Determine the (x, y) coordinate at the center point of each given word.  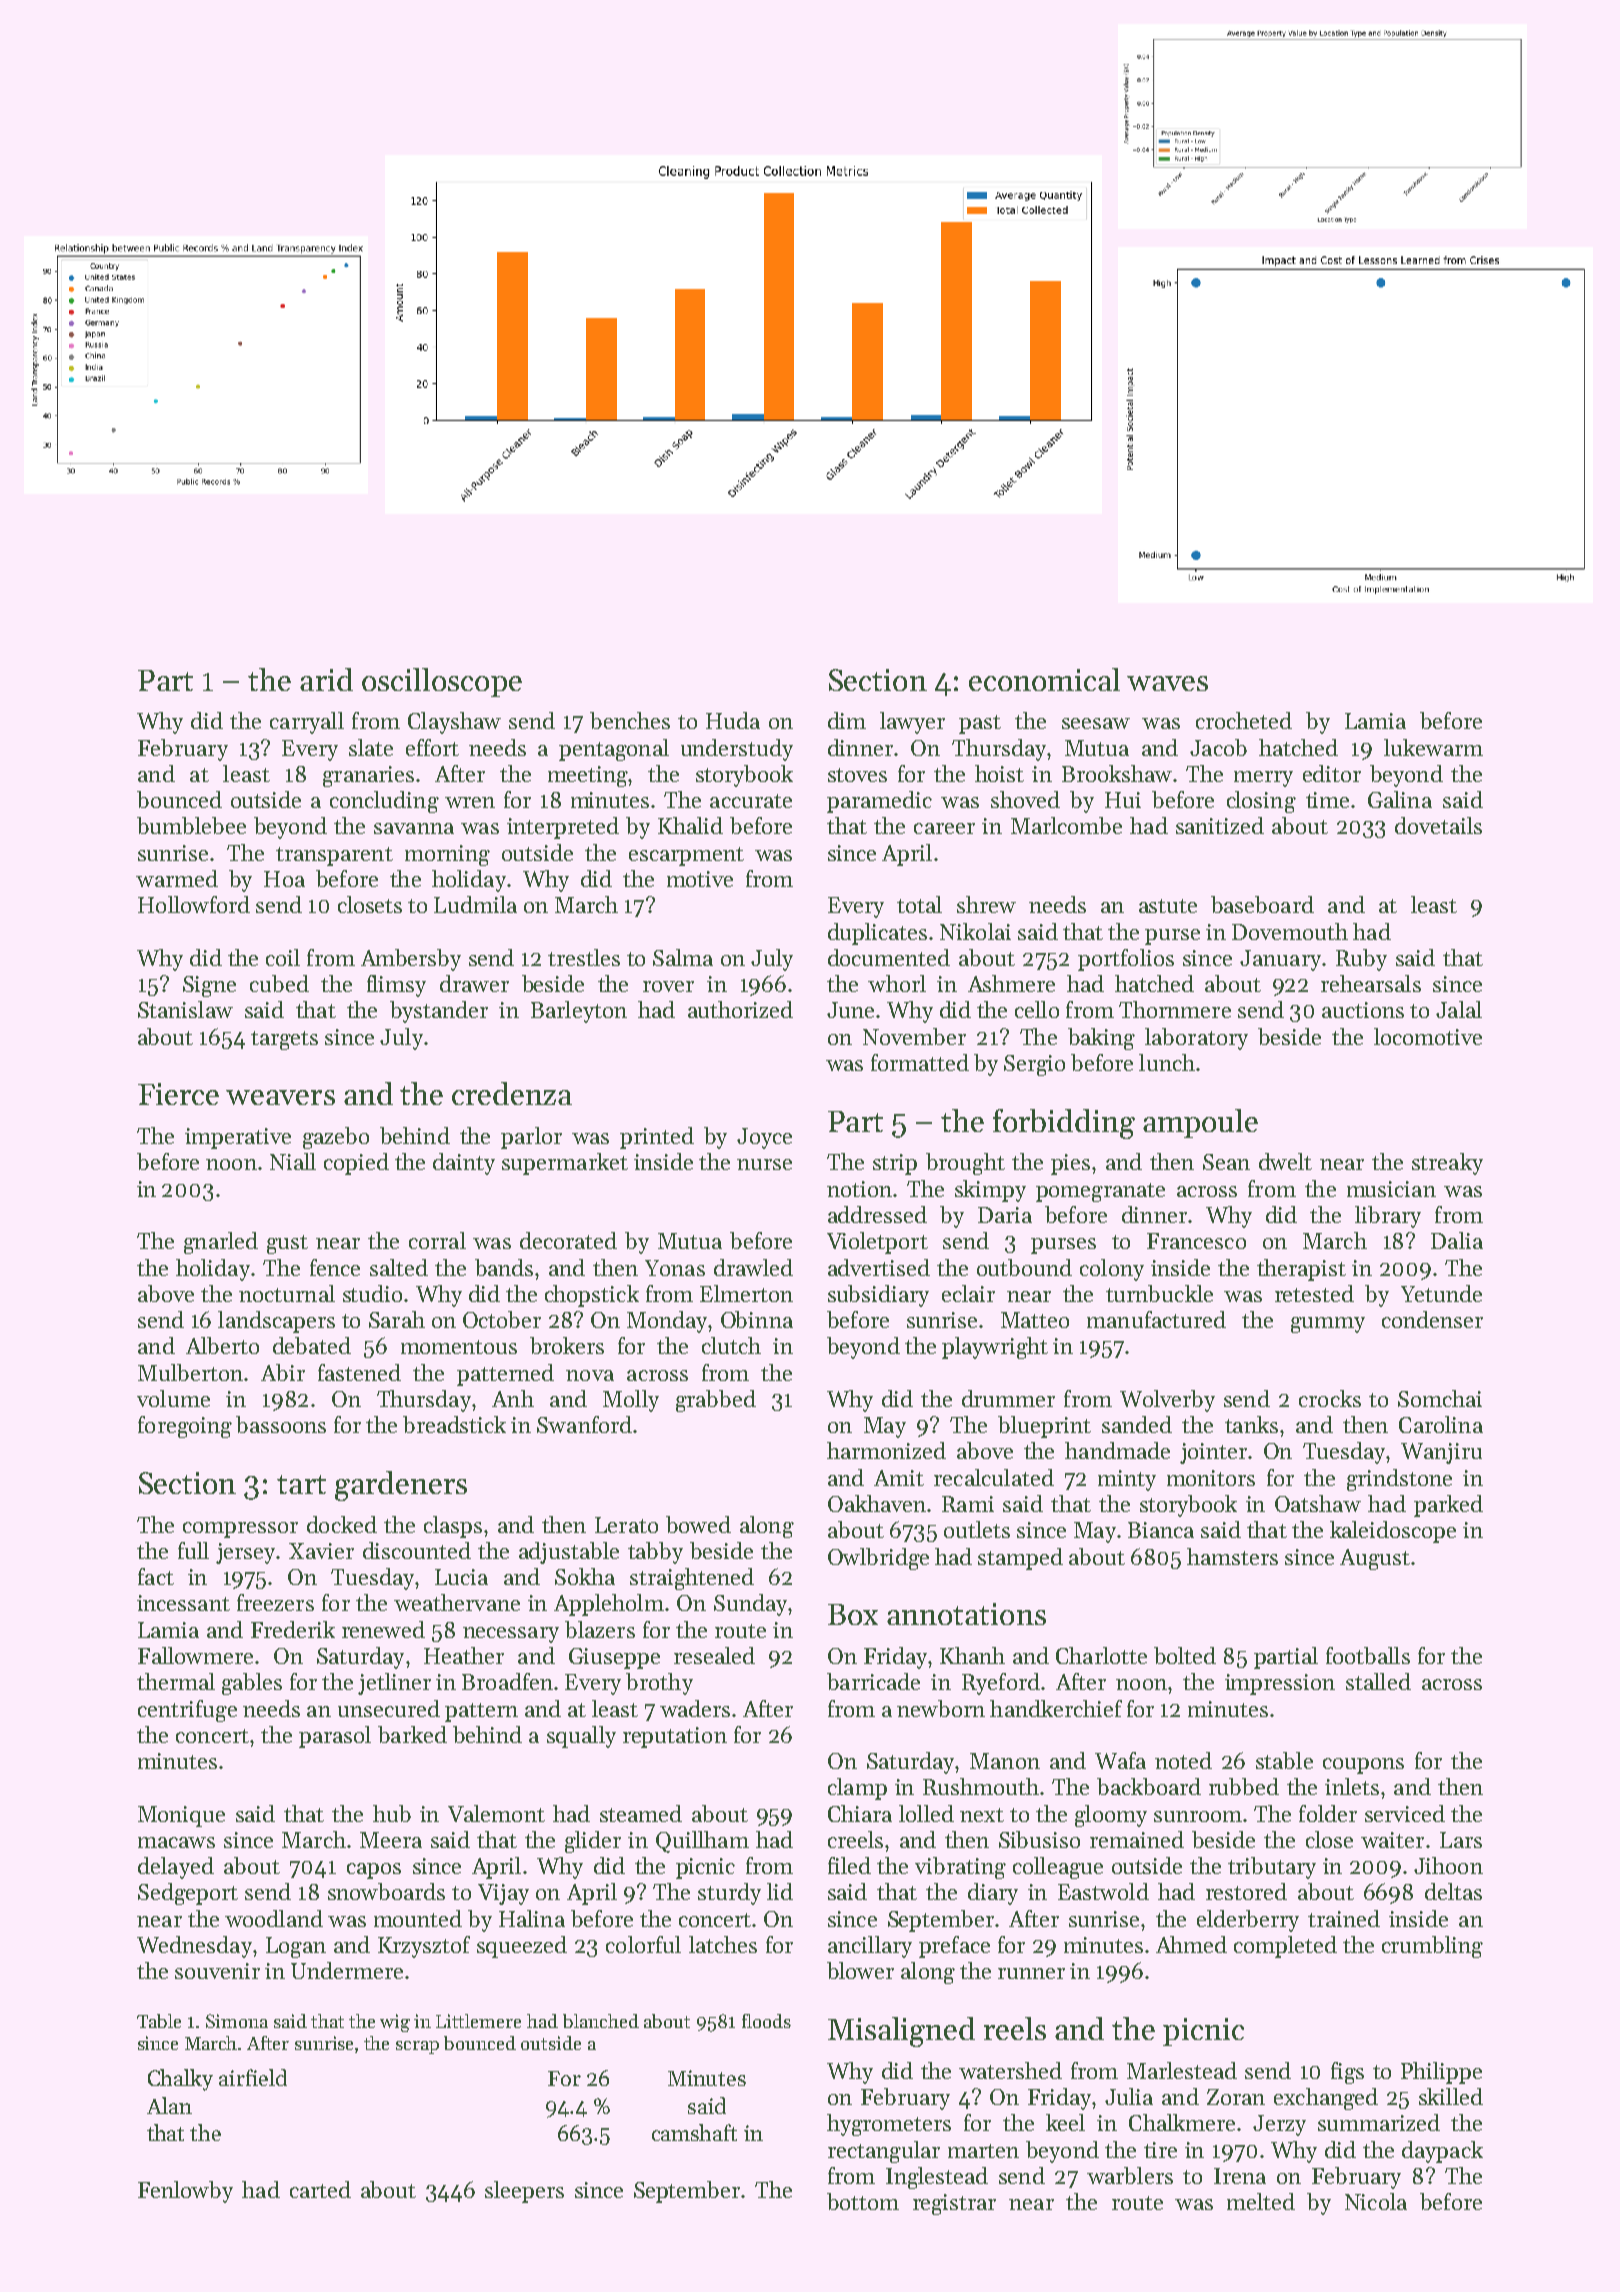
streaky (1447, 1164)
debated (312, 1345)
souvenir (217, 1971)
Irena (1240, 2176)
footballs (1368, 1655)
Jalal (1459, 1009)
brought (965, 1164)
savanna (414, 828)
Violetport (877, 1243)
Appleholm (609, 1605)
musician (1391, 1189)
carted (320, 2189)
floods (766, 2021)
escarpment (686, 856)
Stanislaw (185, 1009)
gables (252, 1684)
